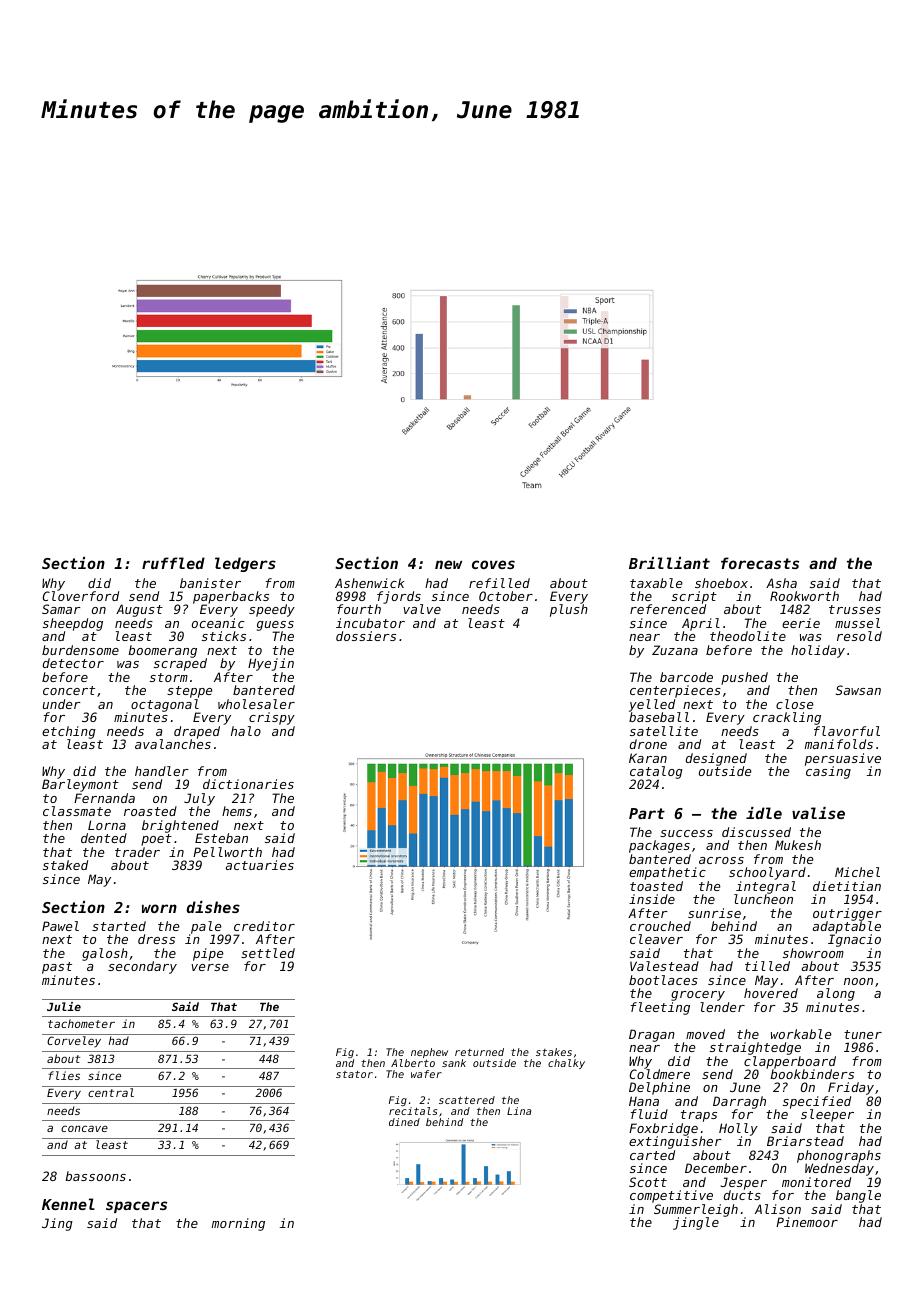 This screenshot has width=924, height=1308. I want to click on morning, so click(238, 1224).
